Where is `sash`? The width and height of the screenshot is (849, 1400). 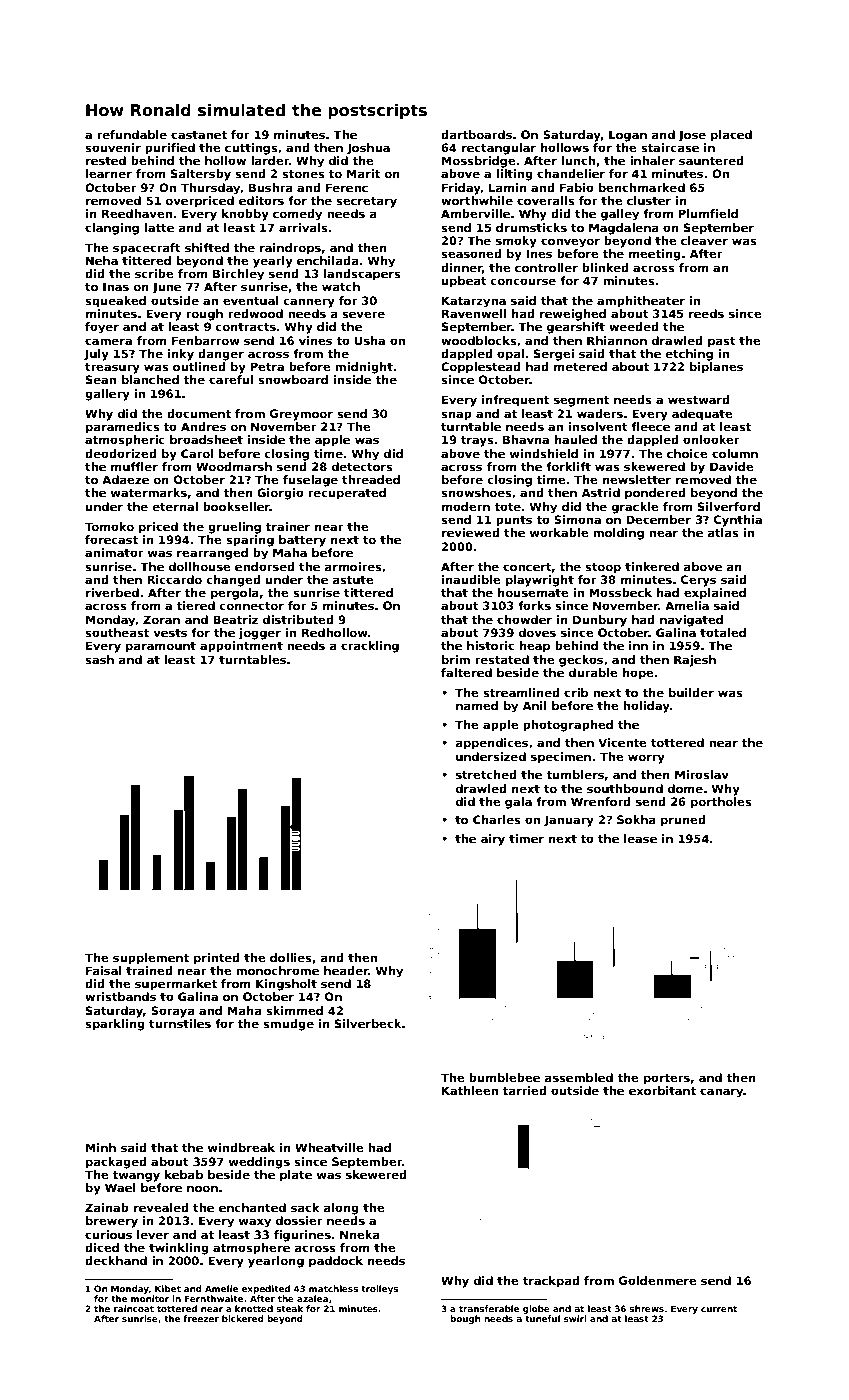 sash is located at coordinates (99, 659).
